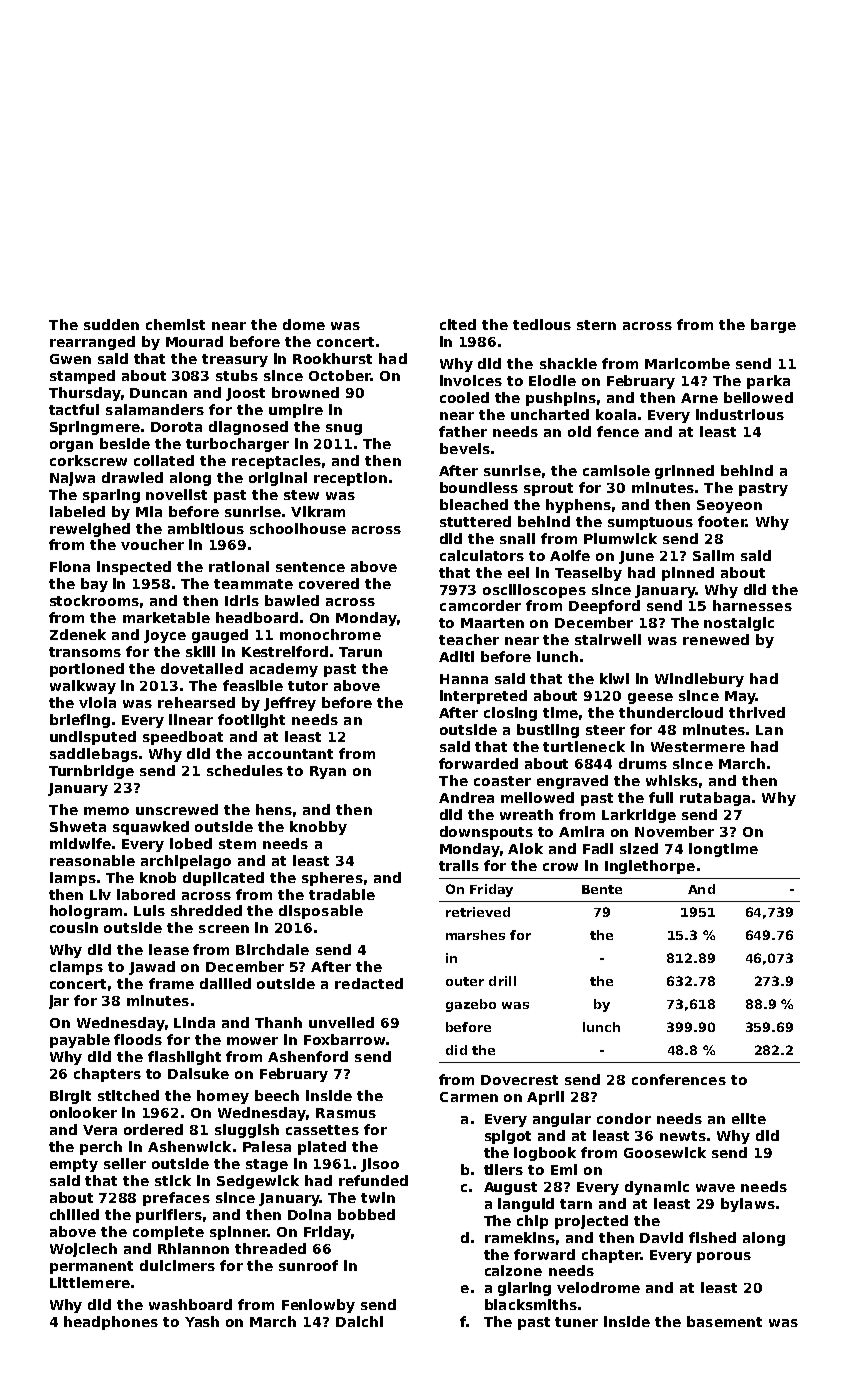 The image size is (849, 1400). What do you see at coordinates (245, 394) in the image?
I see `Joost` at bounding box center [245, 394].
